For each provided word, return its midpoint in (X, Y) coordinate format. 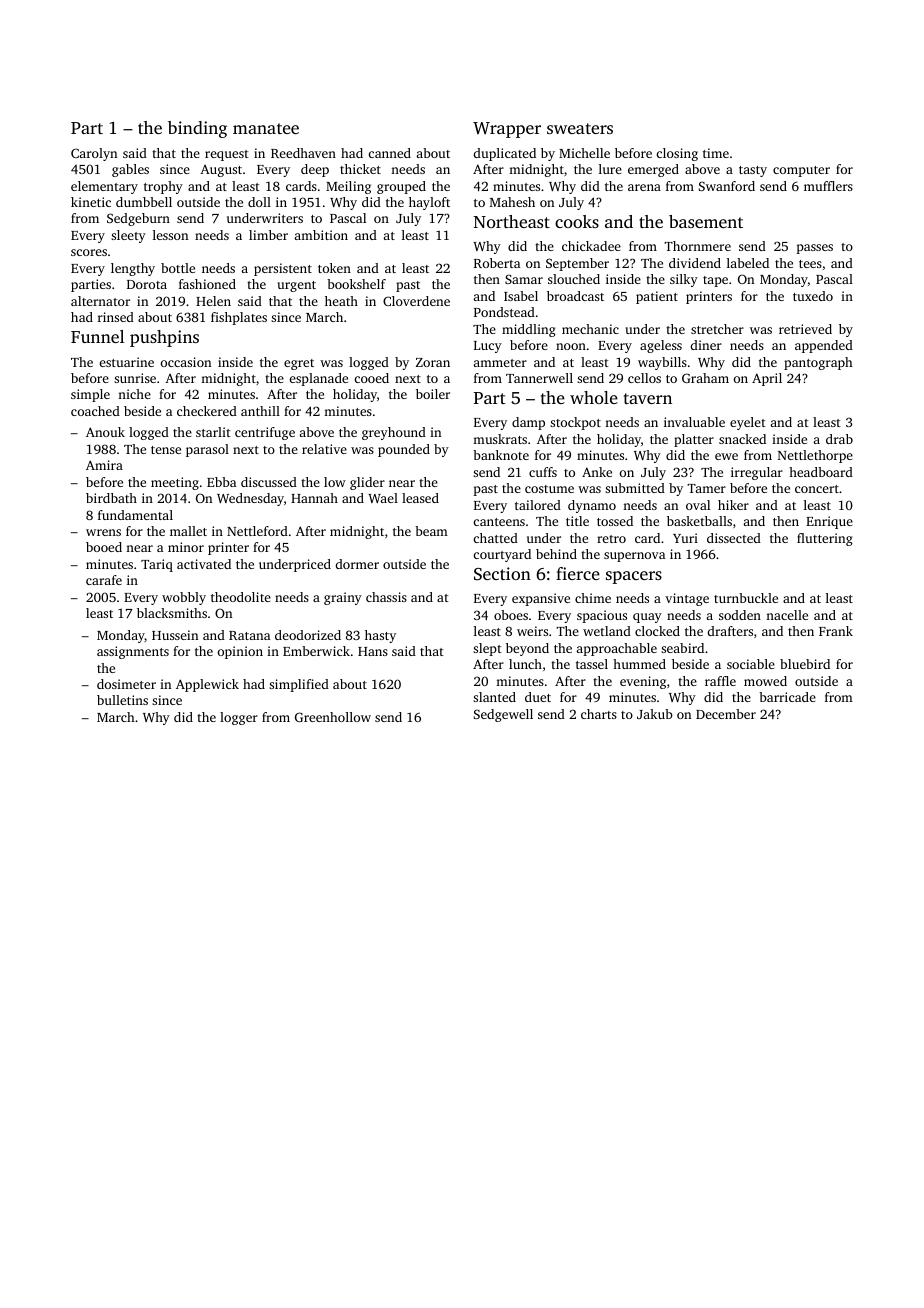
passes (814, 249)
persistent (283, 269)
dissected (734, 538)
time (716, 153)
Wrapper (507, 130)
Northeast (512, 221)
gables (130, 170)
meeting (175, 483)
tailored (538, 505)
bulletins (122, 700)
